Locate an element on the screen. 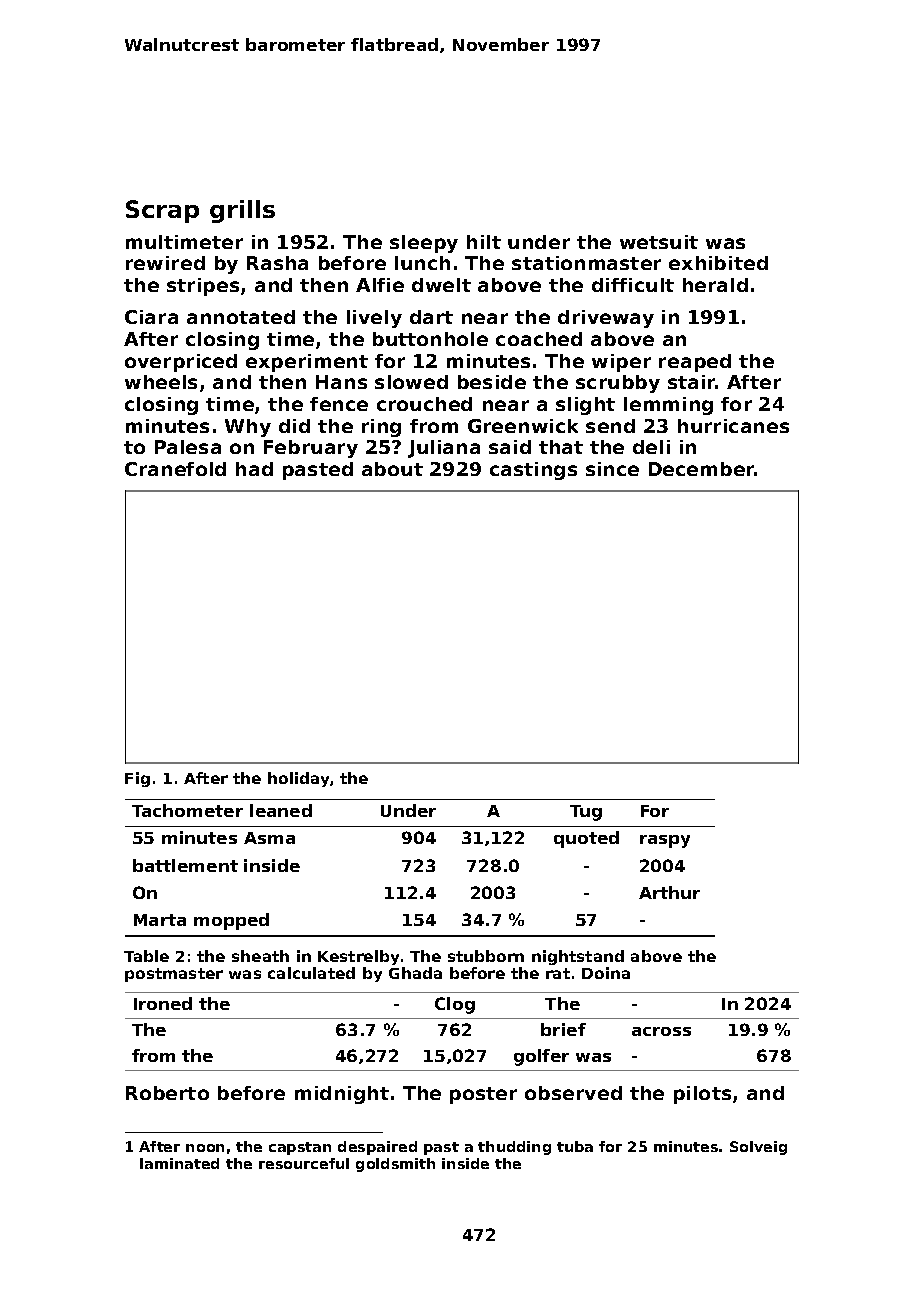 This screenshot has height=1314, width=924. hurricanes is located at coordinates (733, 426).
